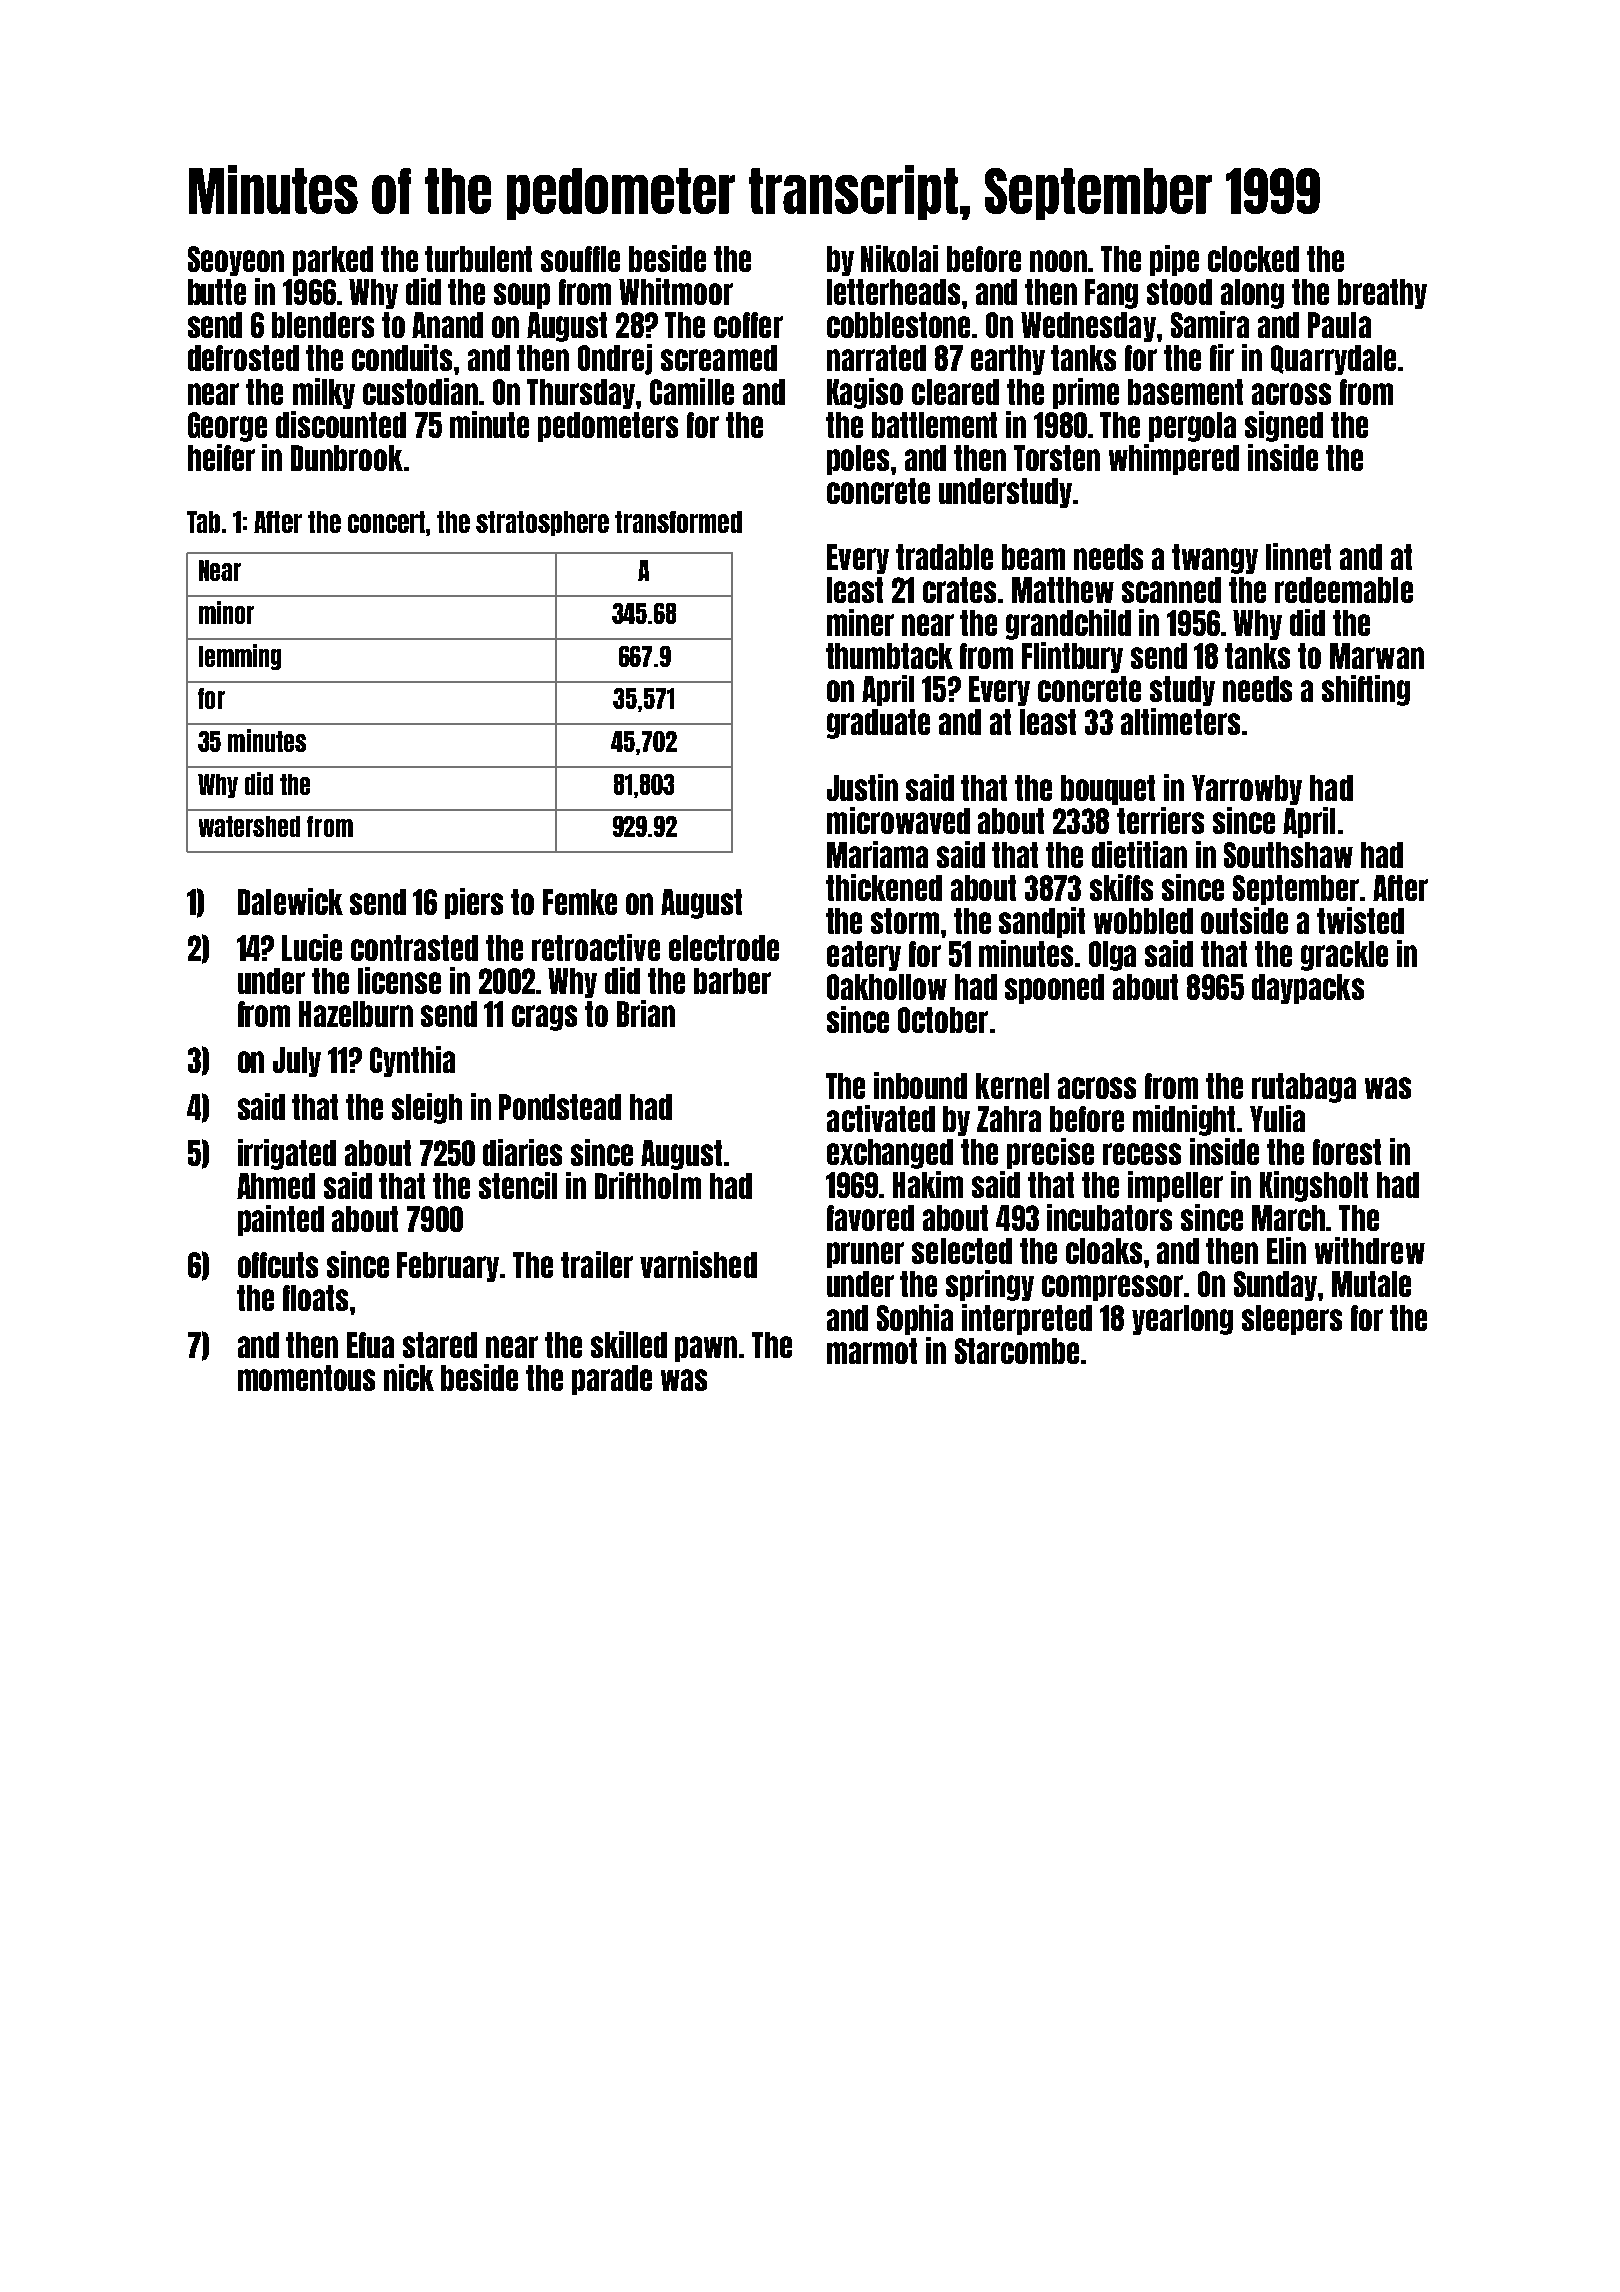  Describe the element at coordinates (236, 261) in the image. I see `Seoyeon` at that location.
